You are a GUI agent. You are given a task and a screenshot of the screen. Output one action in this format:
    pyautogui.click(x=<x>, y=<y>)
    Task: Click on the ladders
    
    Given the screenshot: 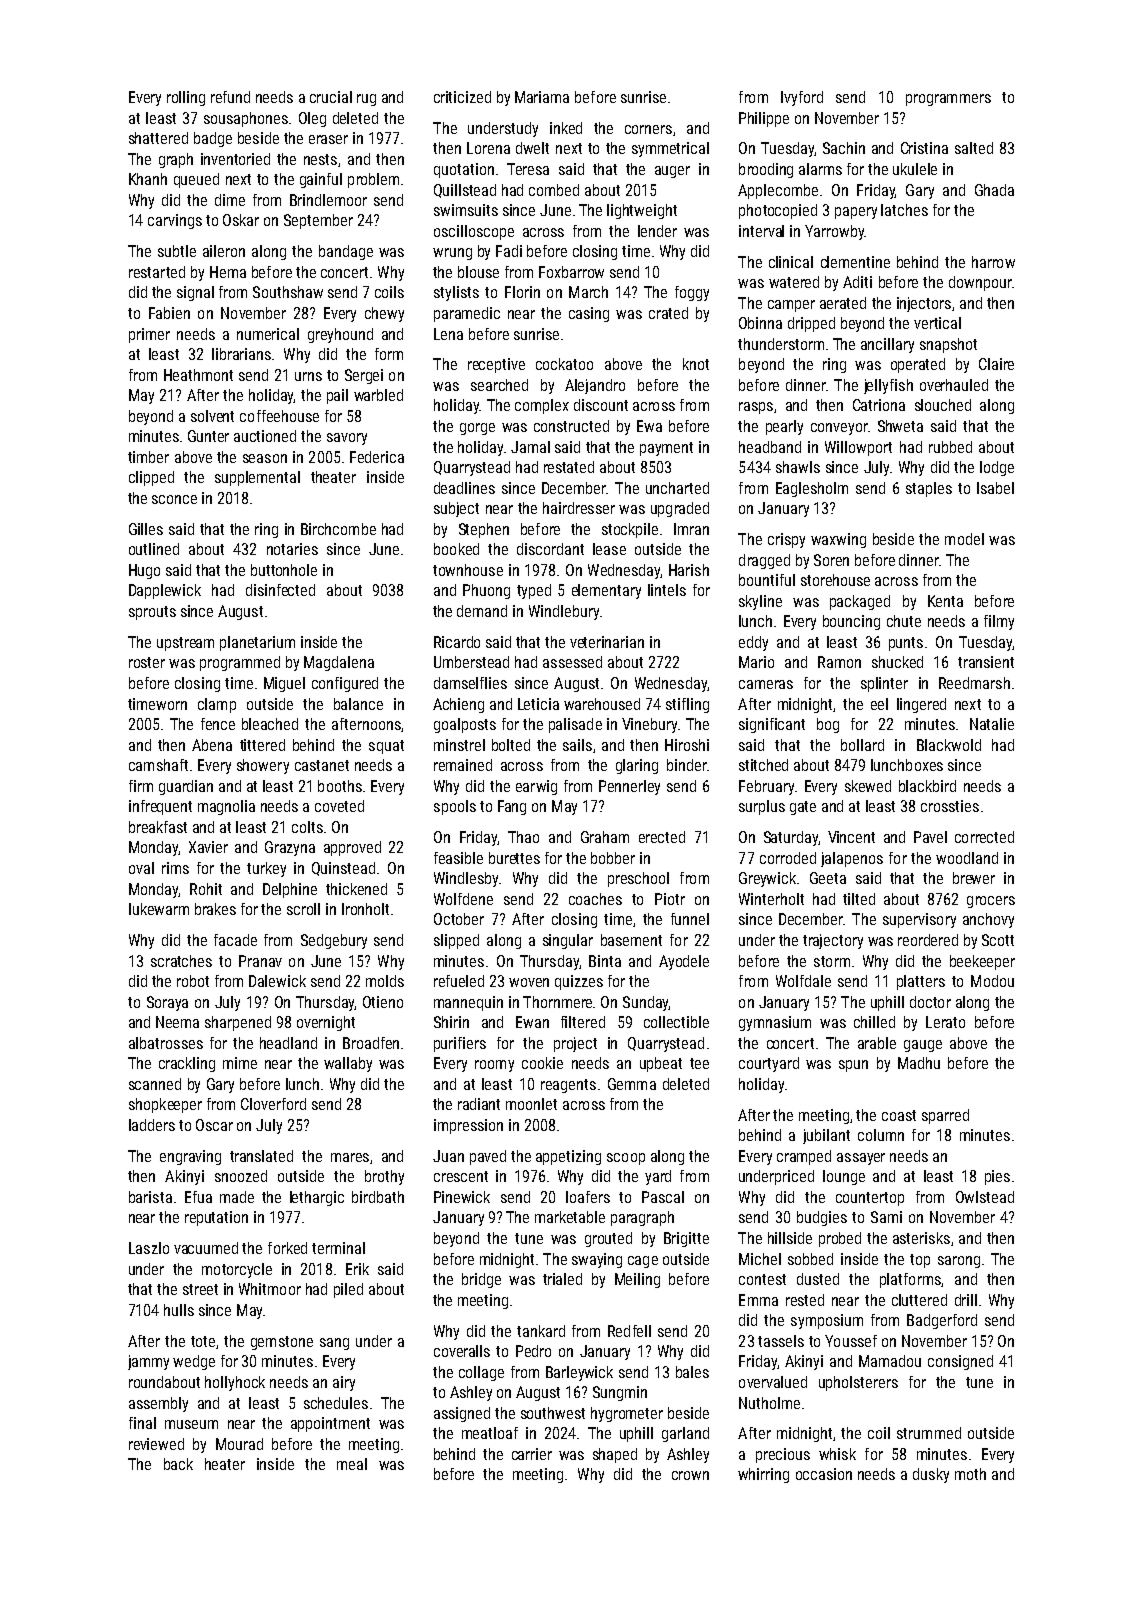 What is the action you would take?
    pyautogui.click(x=152, y=1125)
